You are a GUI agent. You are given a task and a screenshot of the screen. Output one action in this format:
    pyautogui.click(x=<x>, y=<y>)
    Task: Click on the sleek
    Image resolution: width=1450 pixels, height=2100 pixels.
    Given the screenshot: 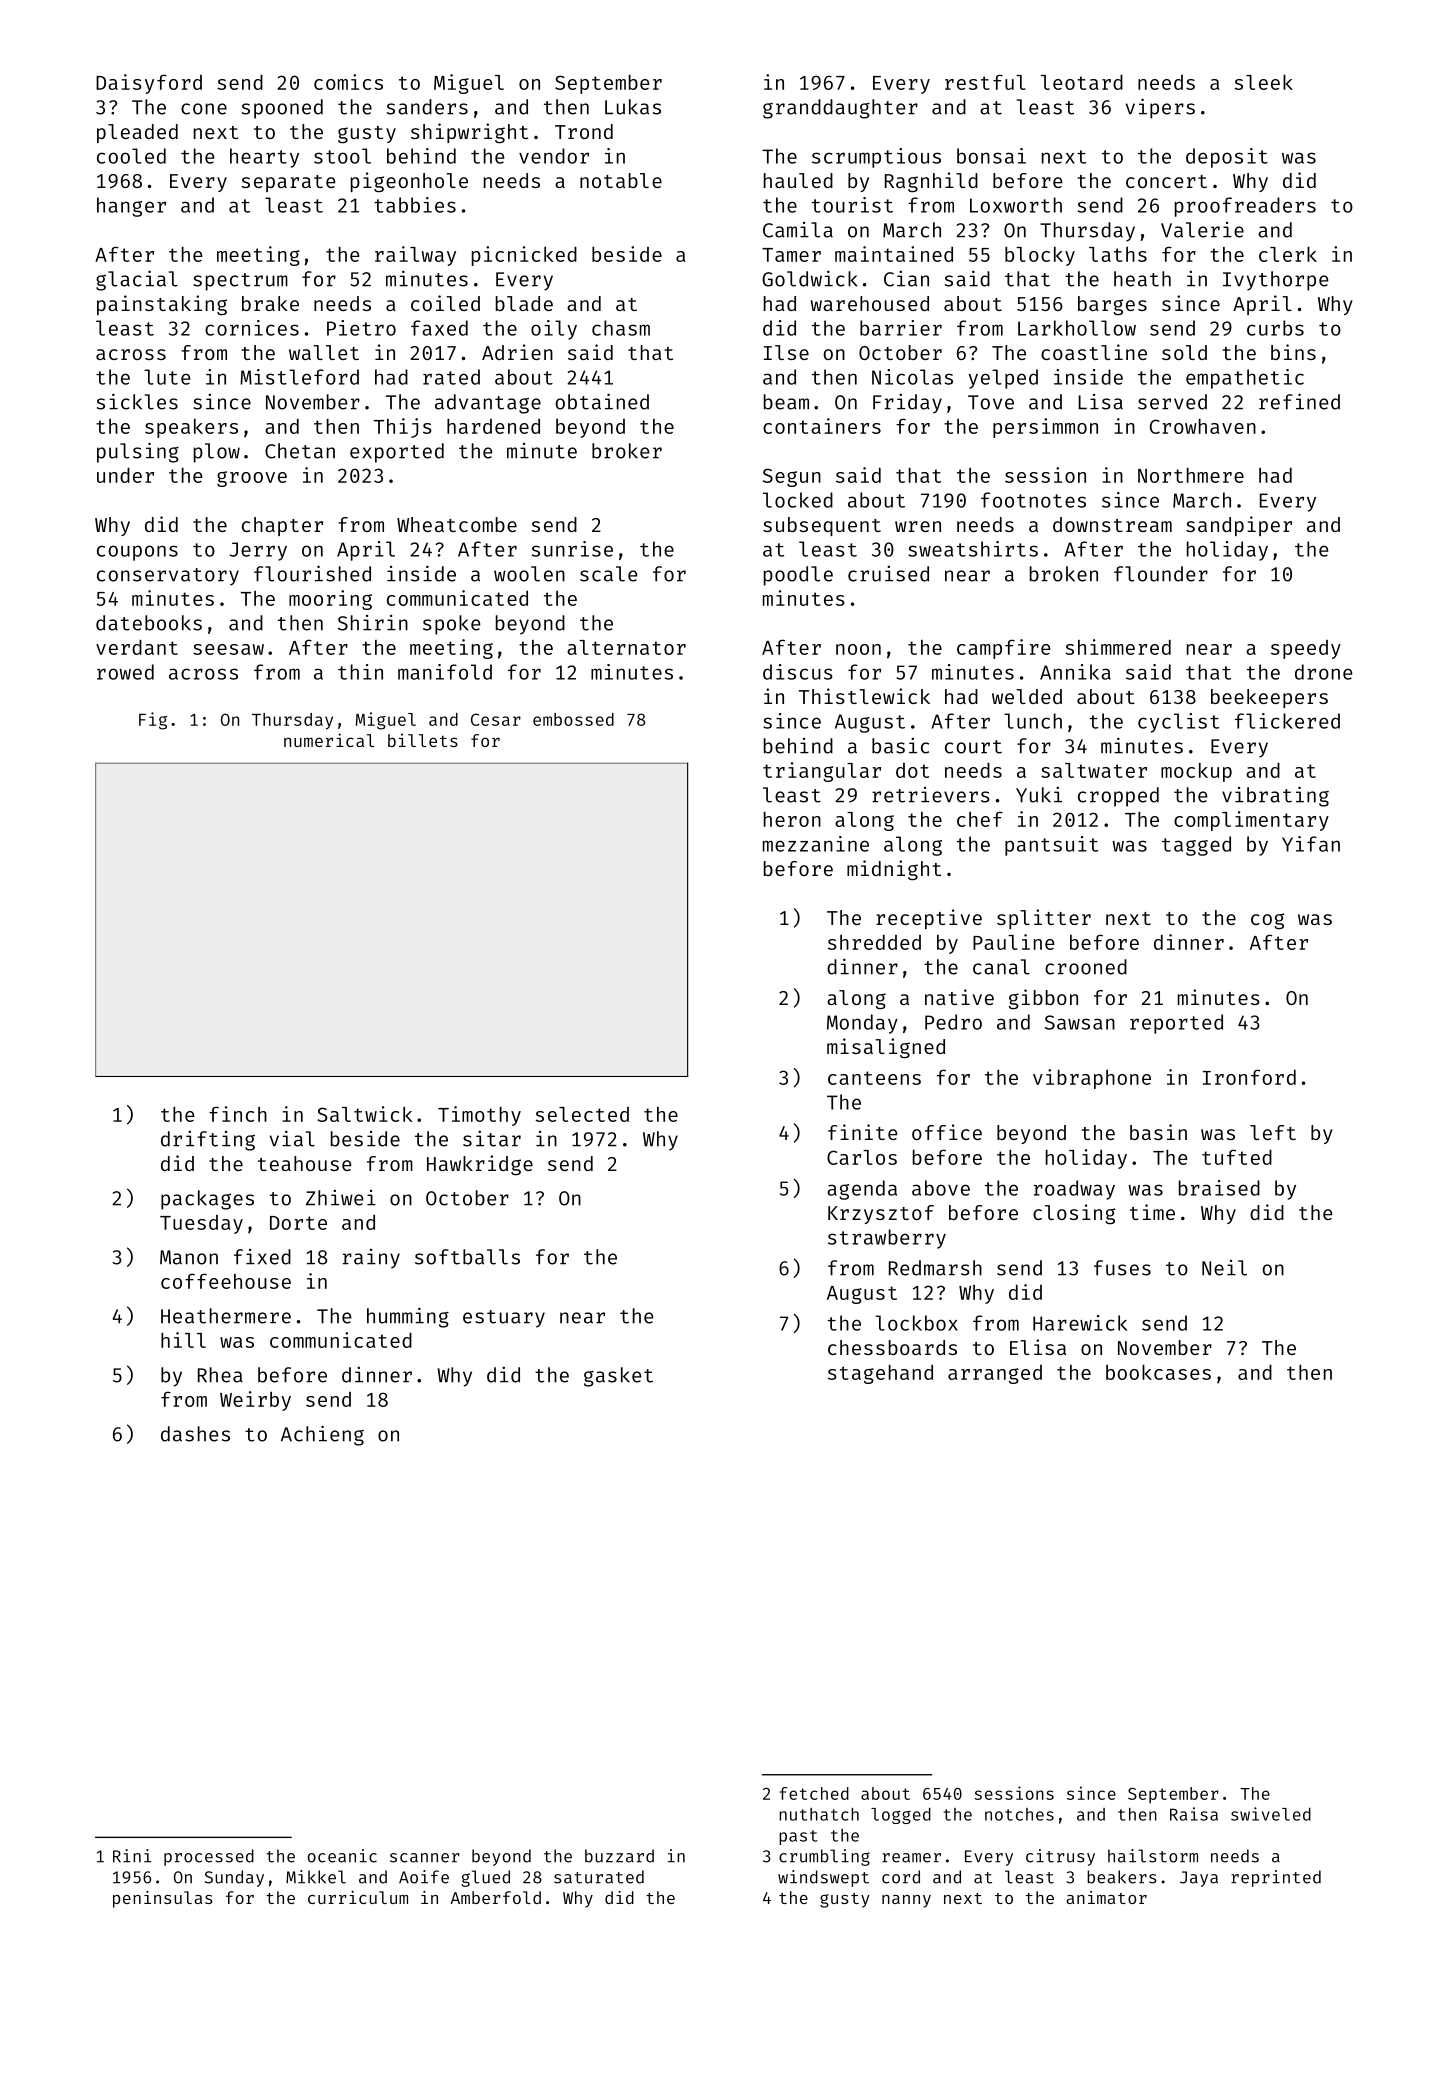 What is the action you would take?
    pyautogui.click(x=1264, y=82)
